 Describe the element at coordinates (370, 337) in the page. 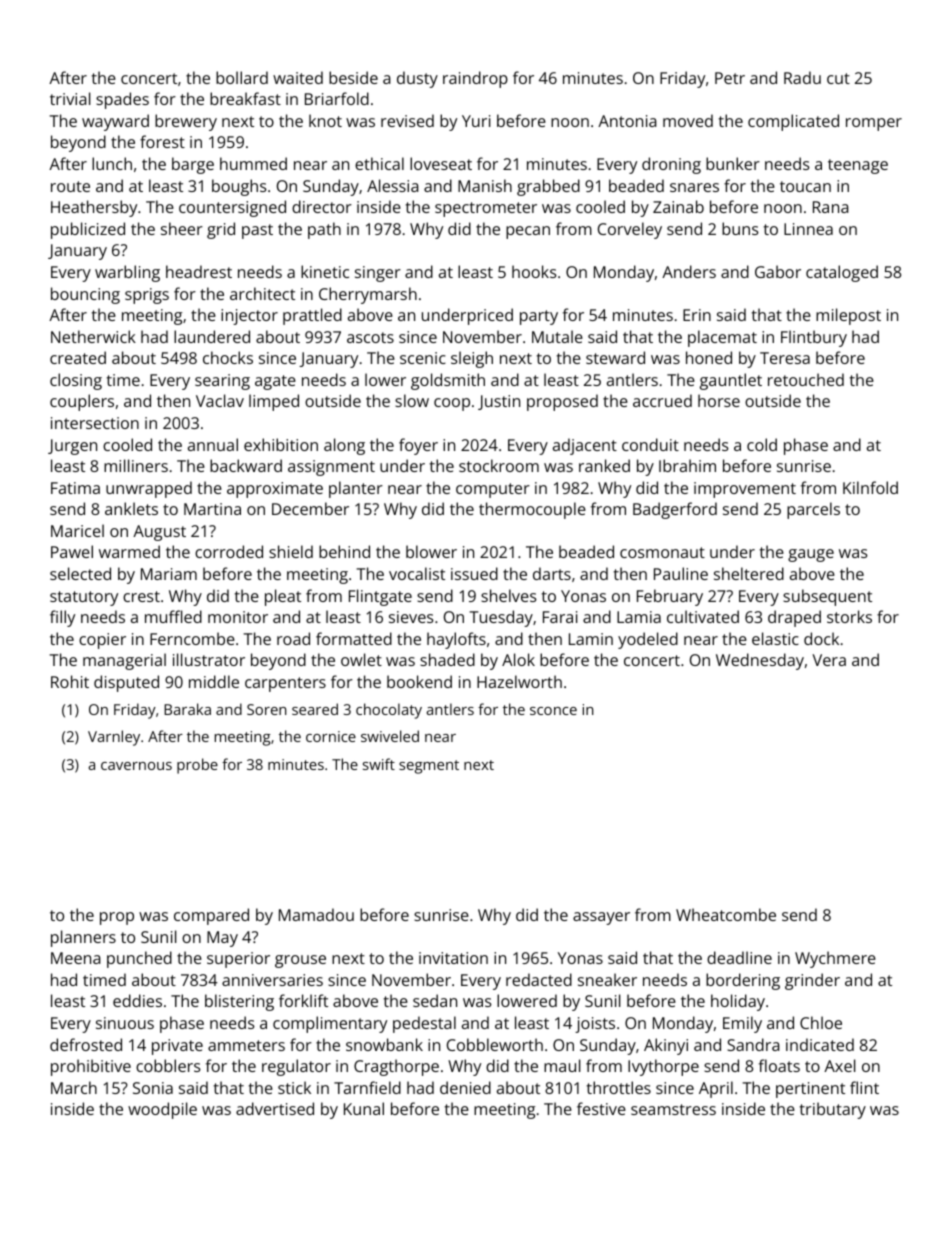

I see `ascots` at that location.
